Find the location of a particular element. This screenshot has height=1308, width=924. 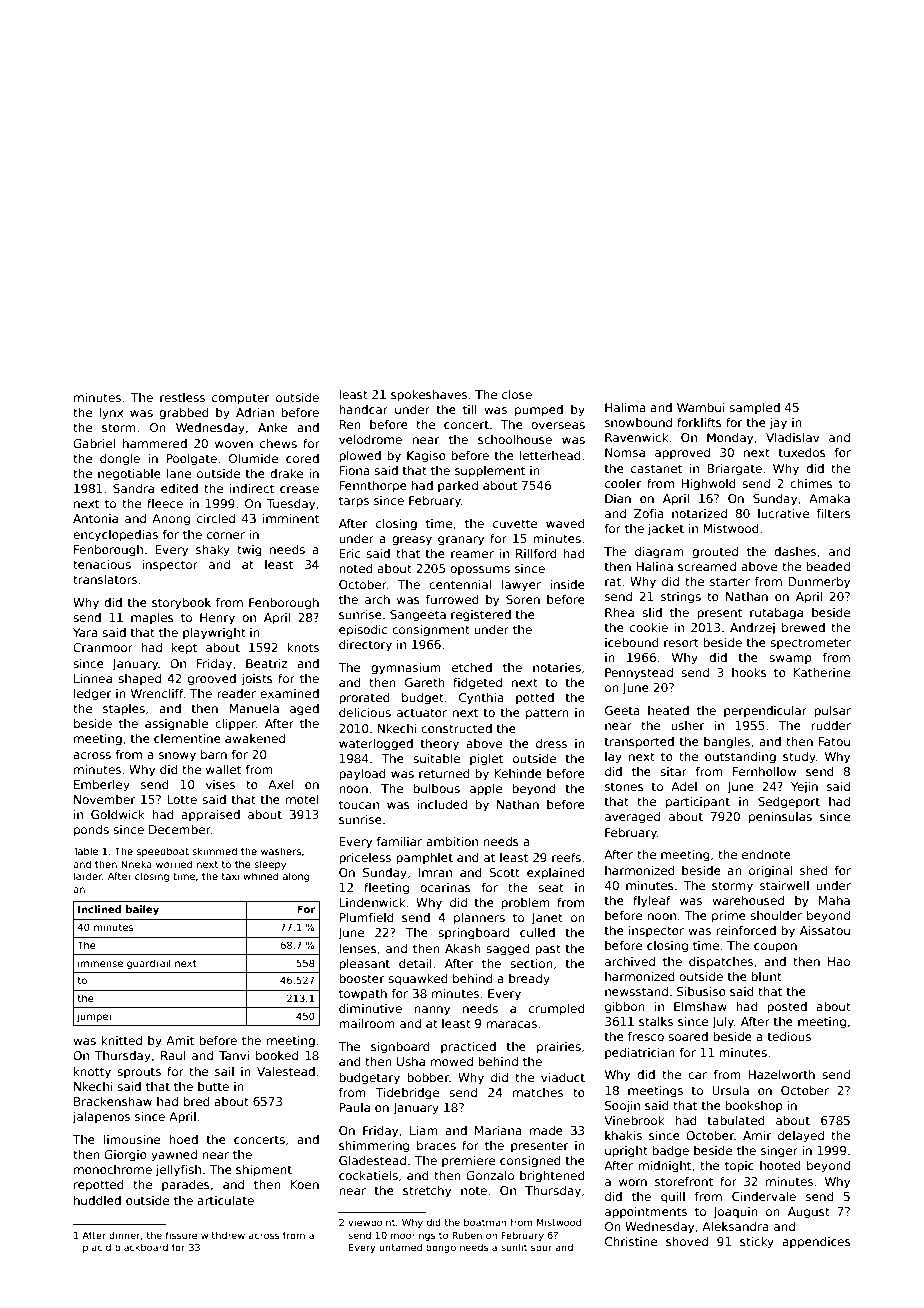

Sibusiso is located at coordinates (701, 991).
